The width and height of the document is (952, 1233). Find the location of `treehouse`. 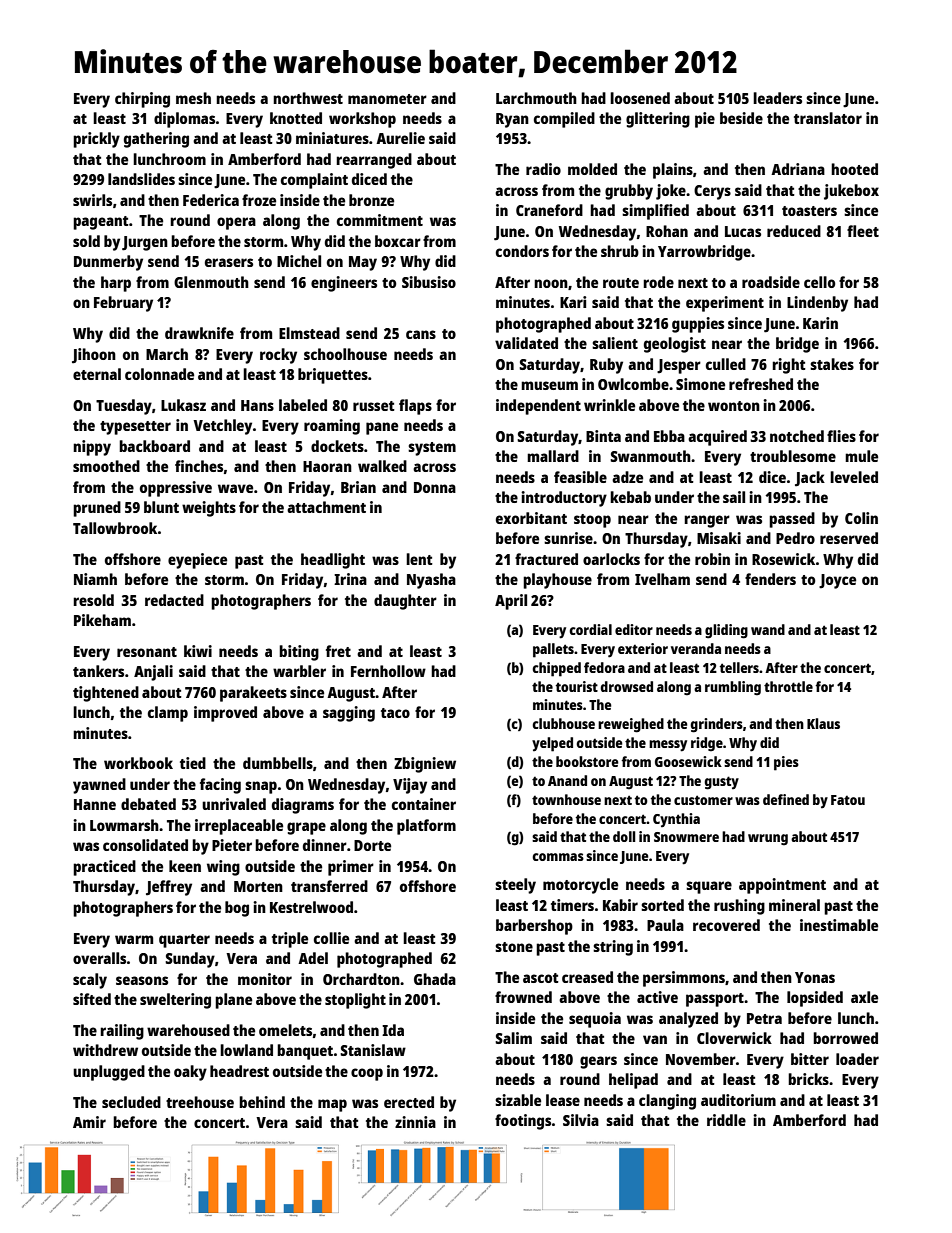

treehouse is located at coordinates (200, 1102).
